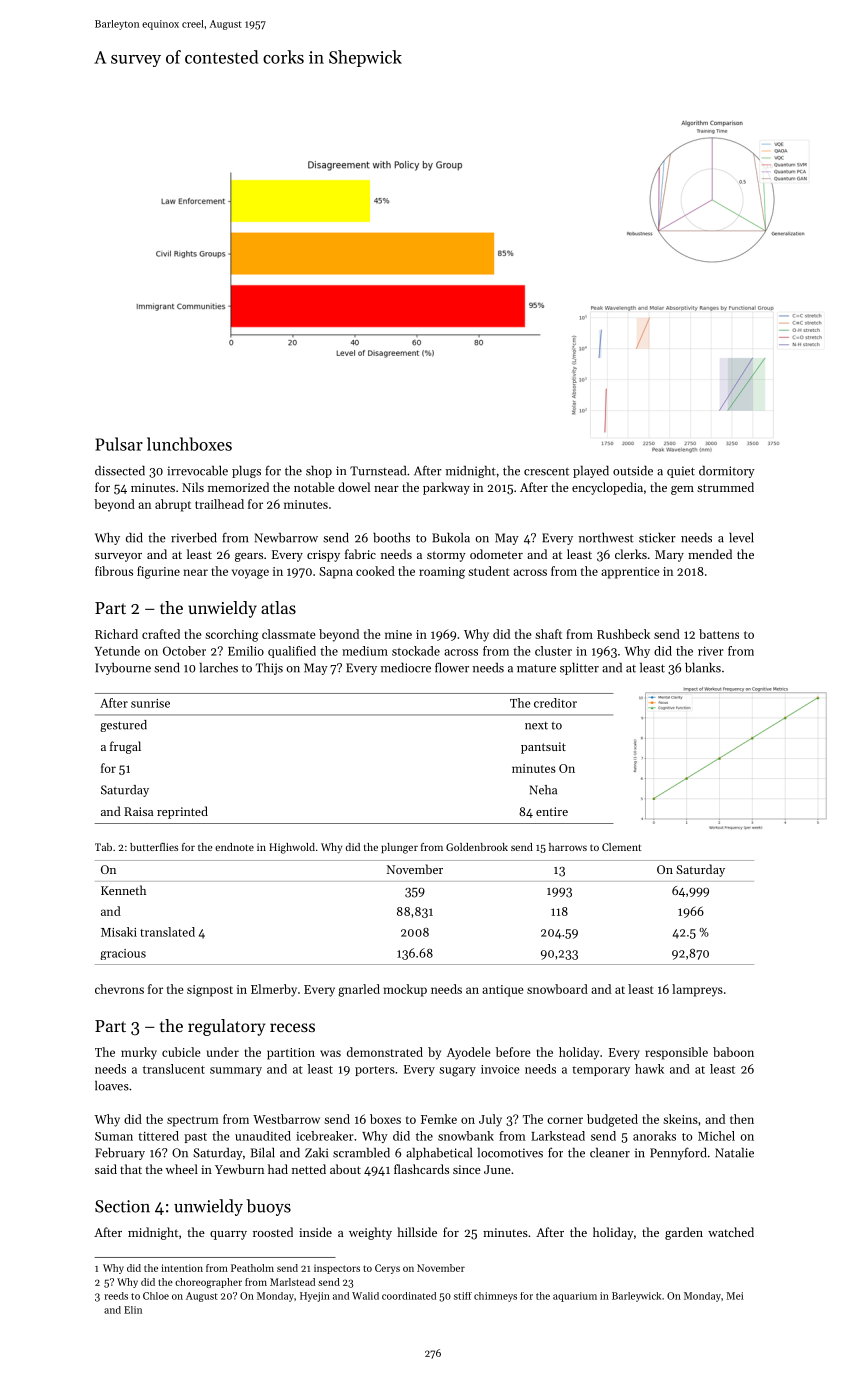 The height and width of the page is (1400, 849). Describe the element at coordinates (223, 1052) in the page. I see `under` at that location.
